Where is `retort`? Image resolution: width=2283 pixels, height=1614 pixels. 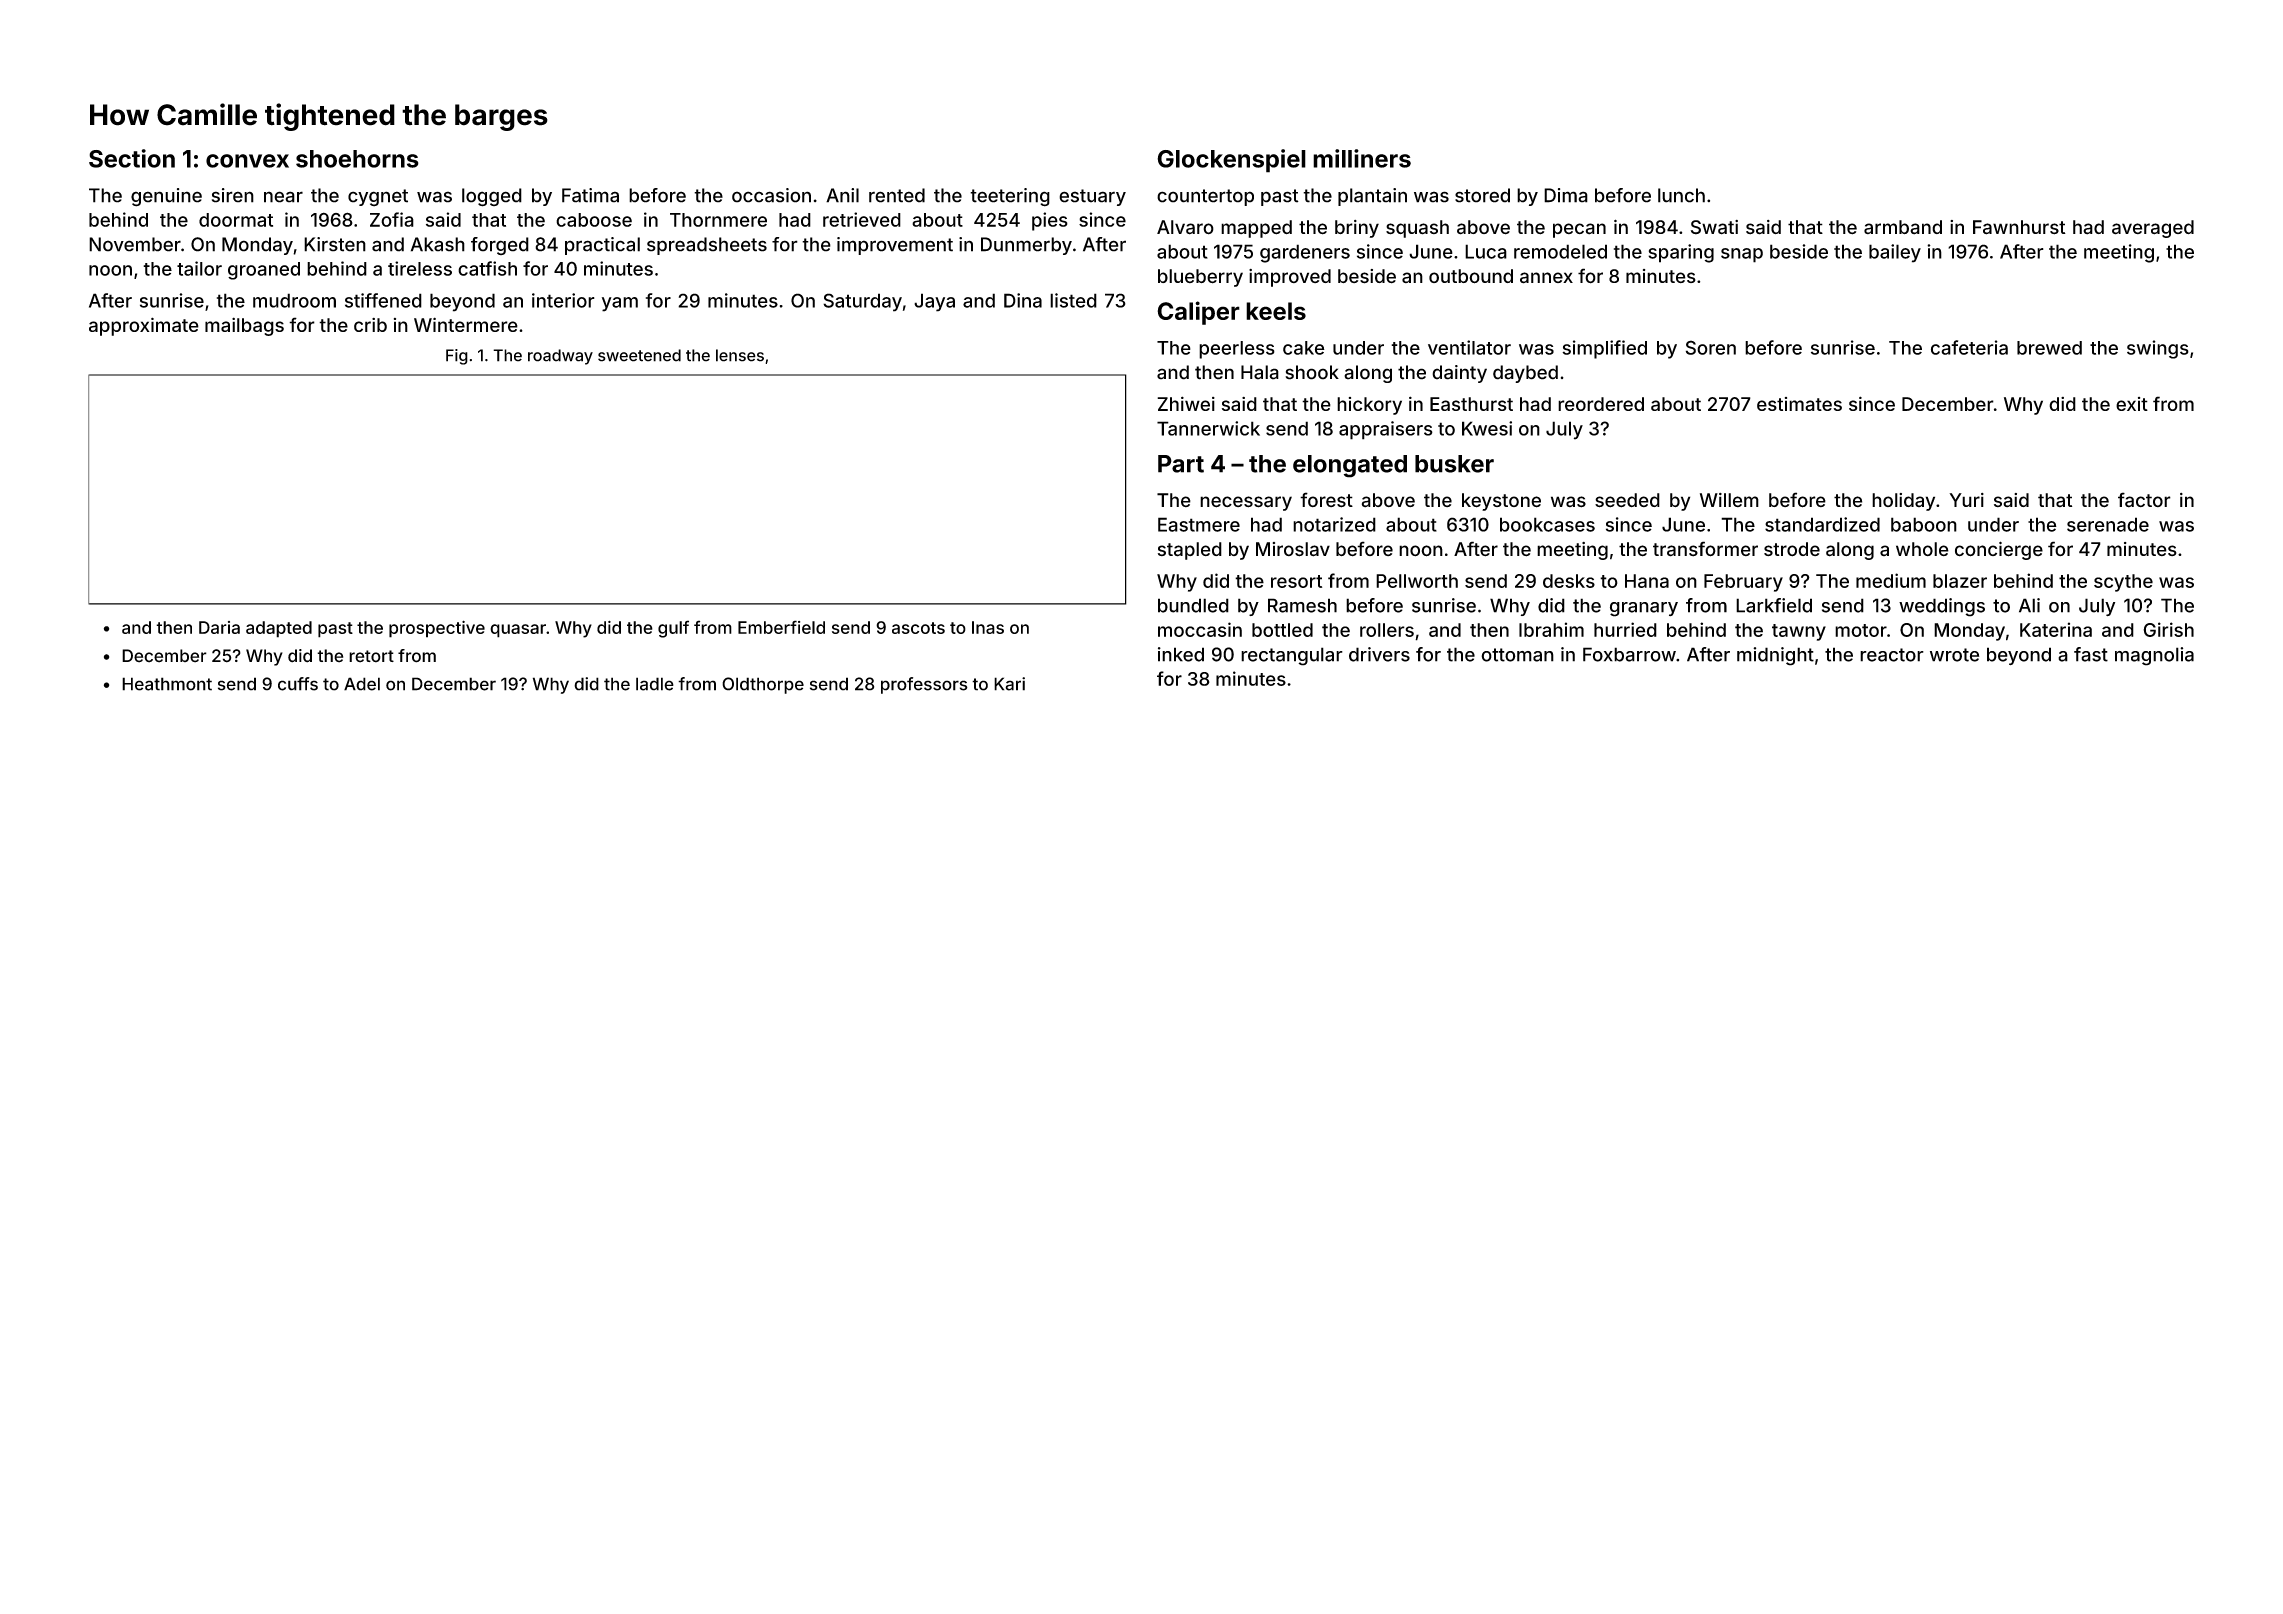
retort is located at coordinates (371, 656).
